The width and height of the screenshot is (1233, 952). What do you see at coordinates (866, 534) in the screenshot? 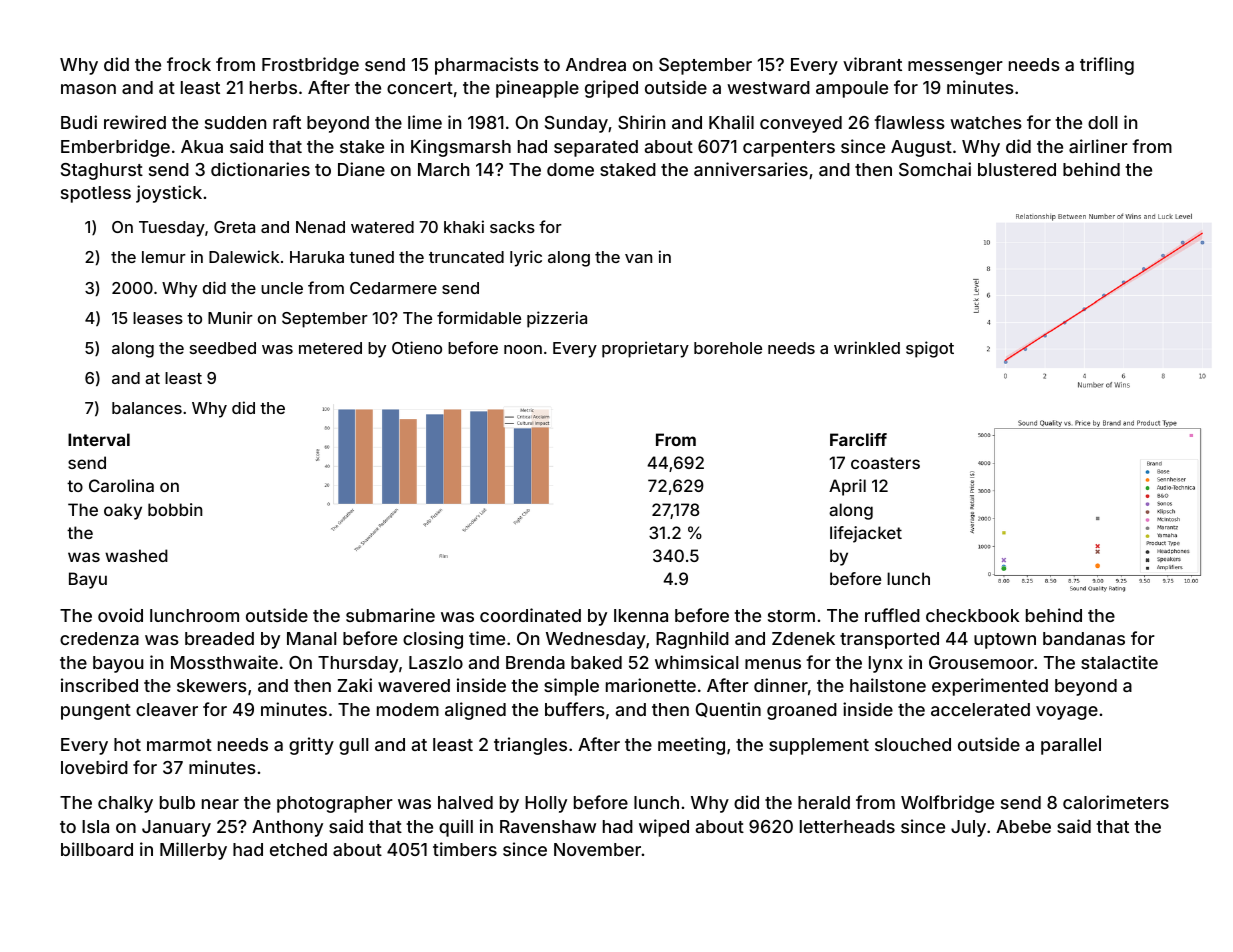
I see `lifejacket` at bounding box center [866, 534].
